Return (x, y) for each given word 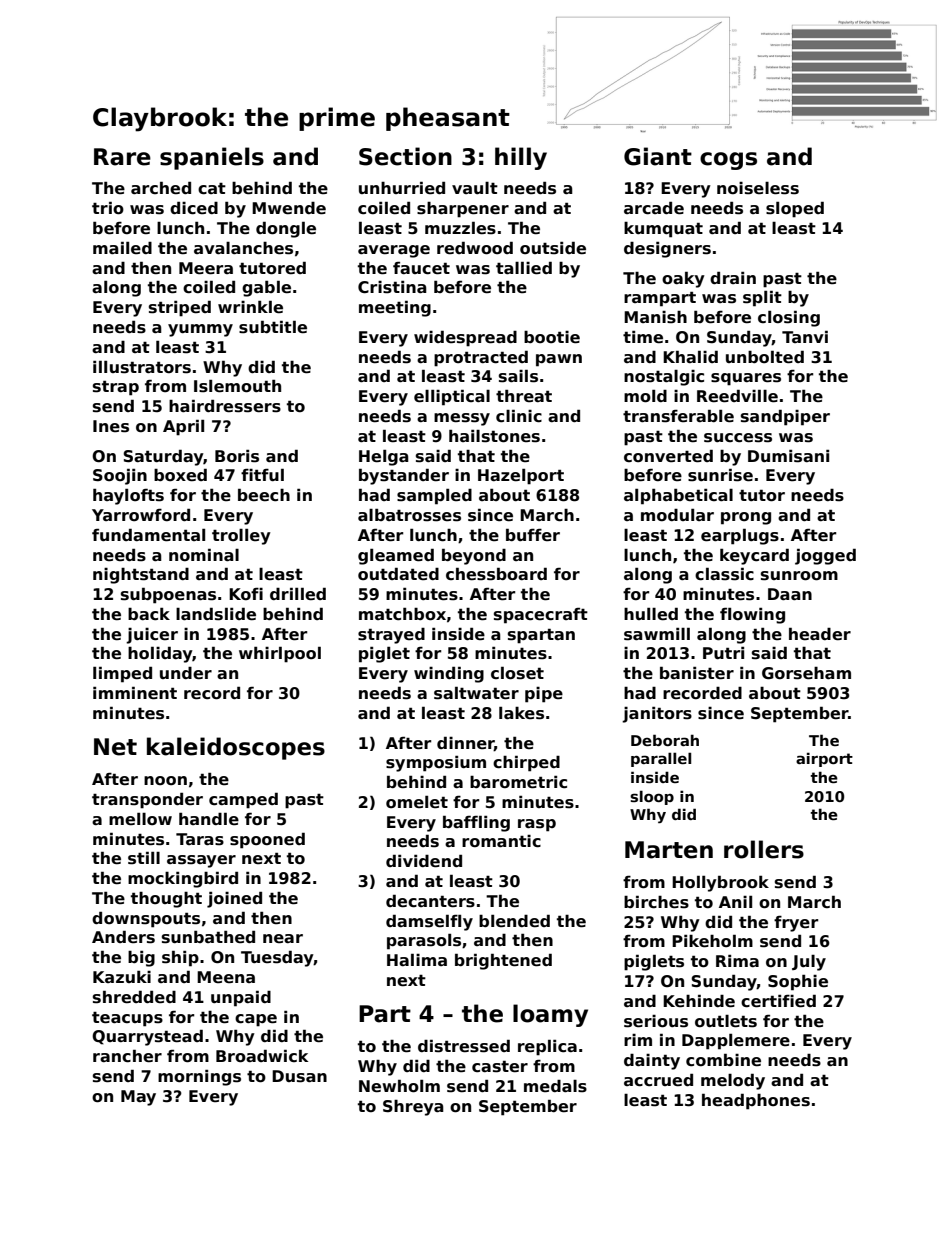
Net (115, 747)
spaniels (212, 158)
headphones (756, 1101)
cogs (728, 161)
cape (256, 1020)
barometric (518, 782)
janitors (657, 714)
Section (405, 156)
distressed (464, 1046)
